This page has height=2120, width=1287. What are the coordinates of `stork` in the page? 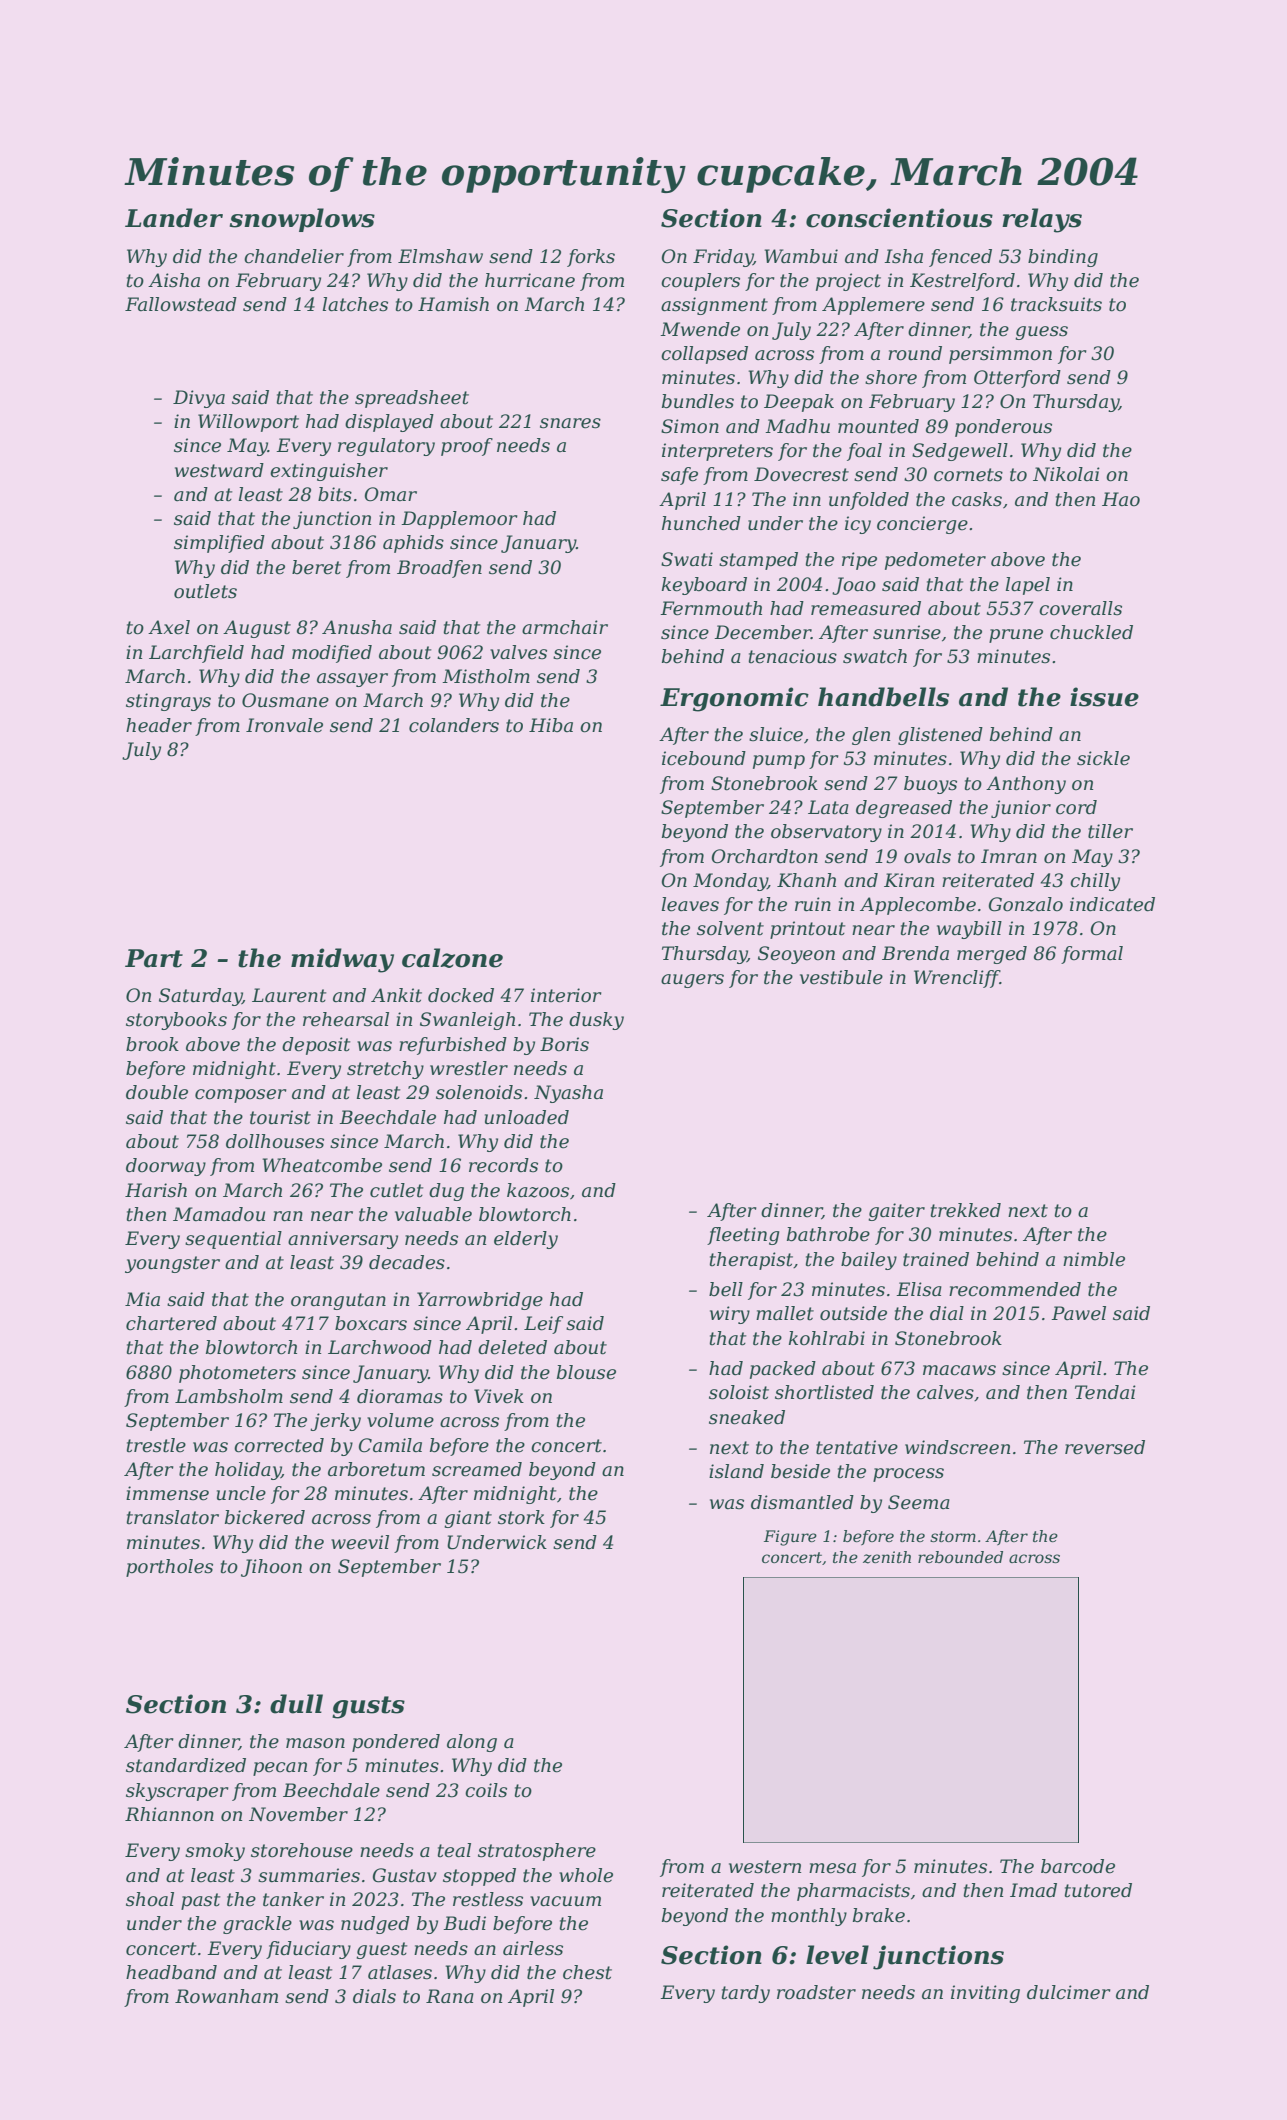 It's located at (521, 1517).
